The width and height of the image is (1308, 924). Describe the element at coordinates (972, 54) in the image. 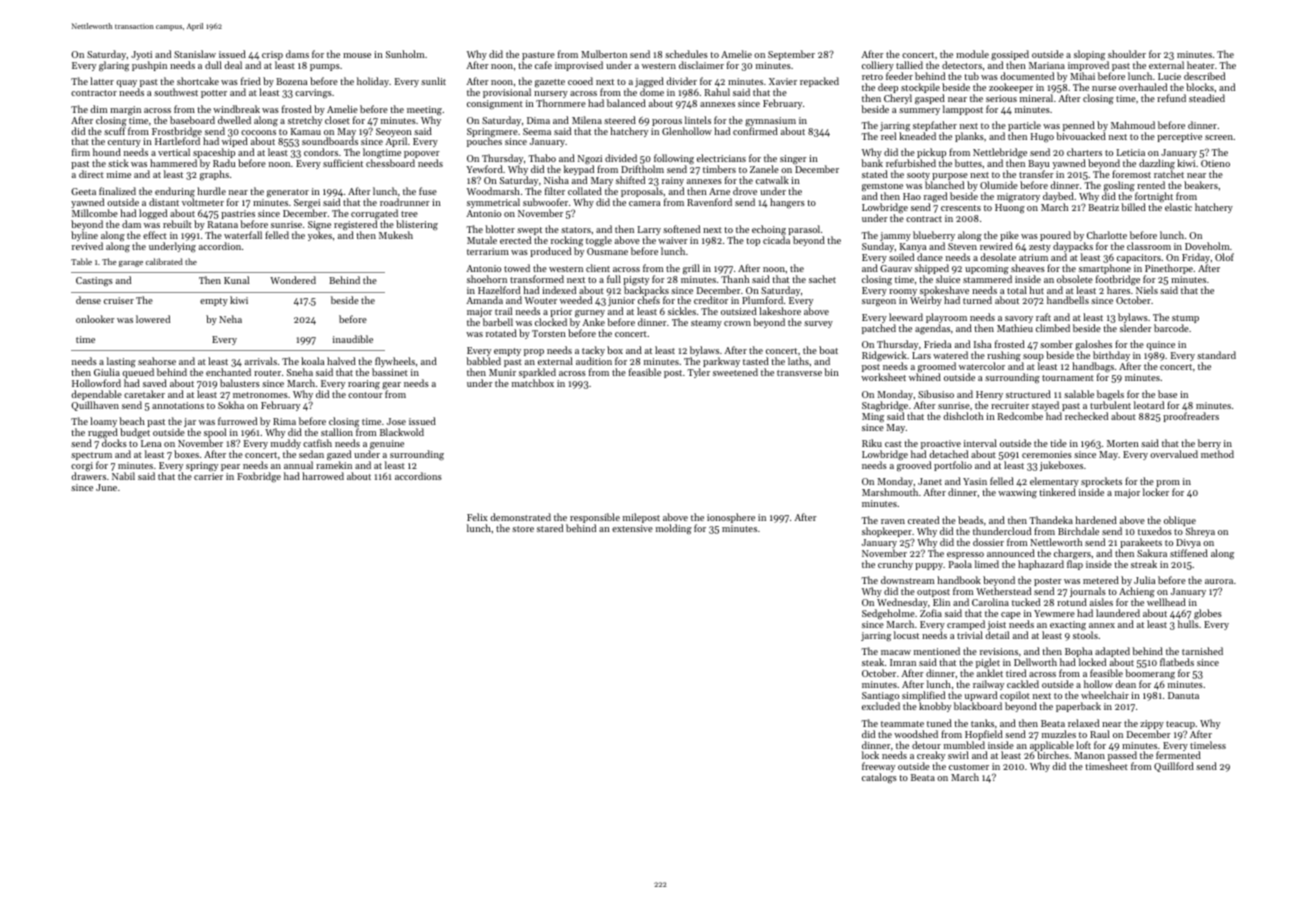

I see `module` at that location.
